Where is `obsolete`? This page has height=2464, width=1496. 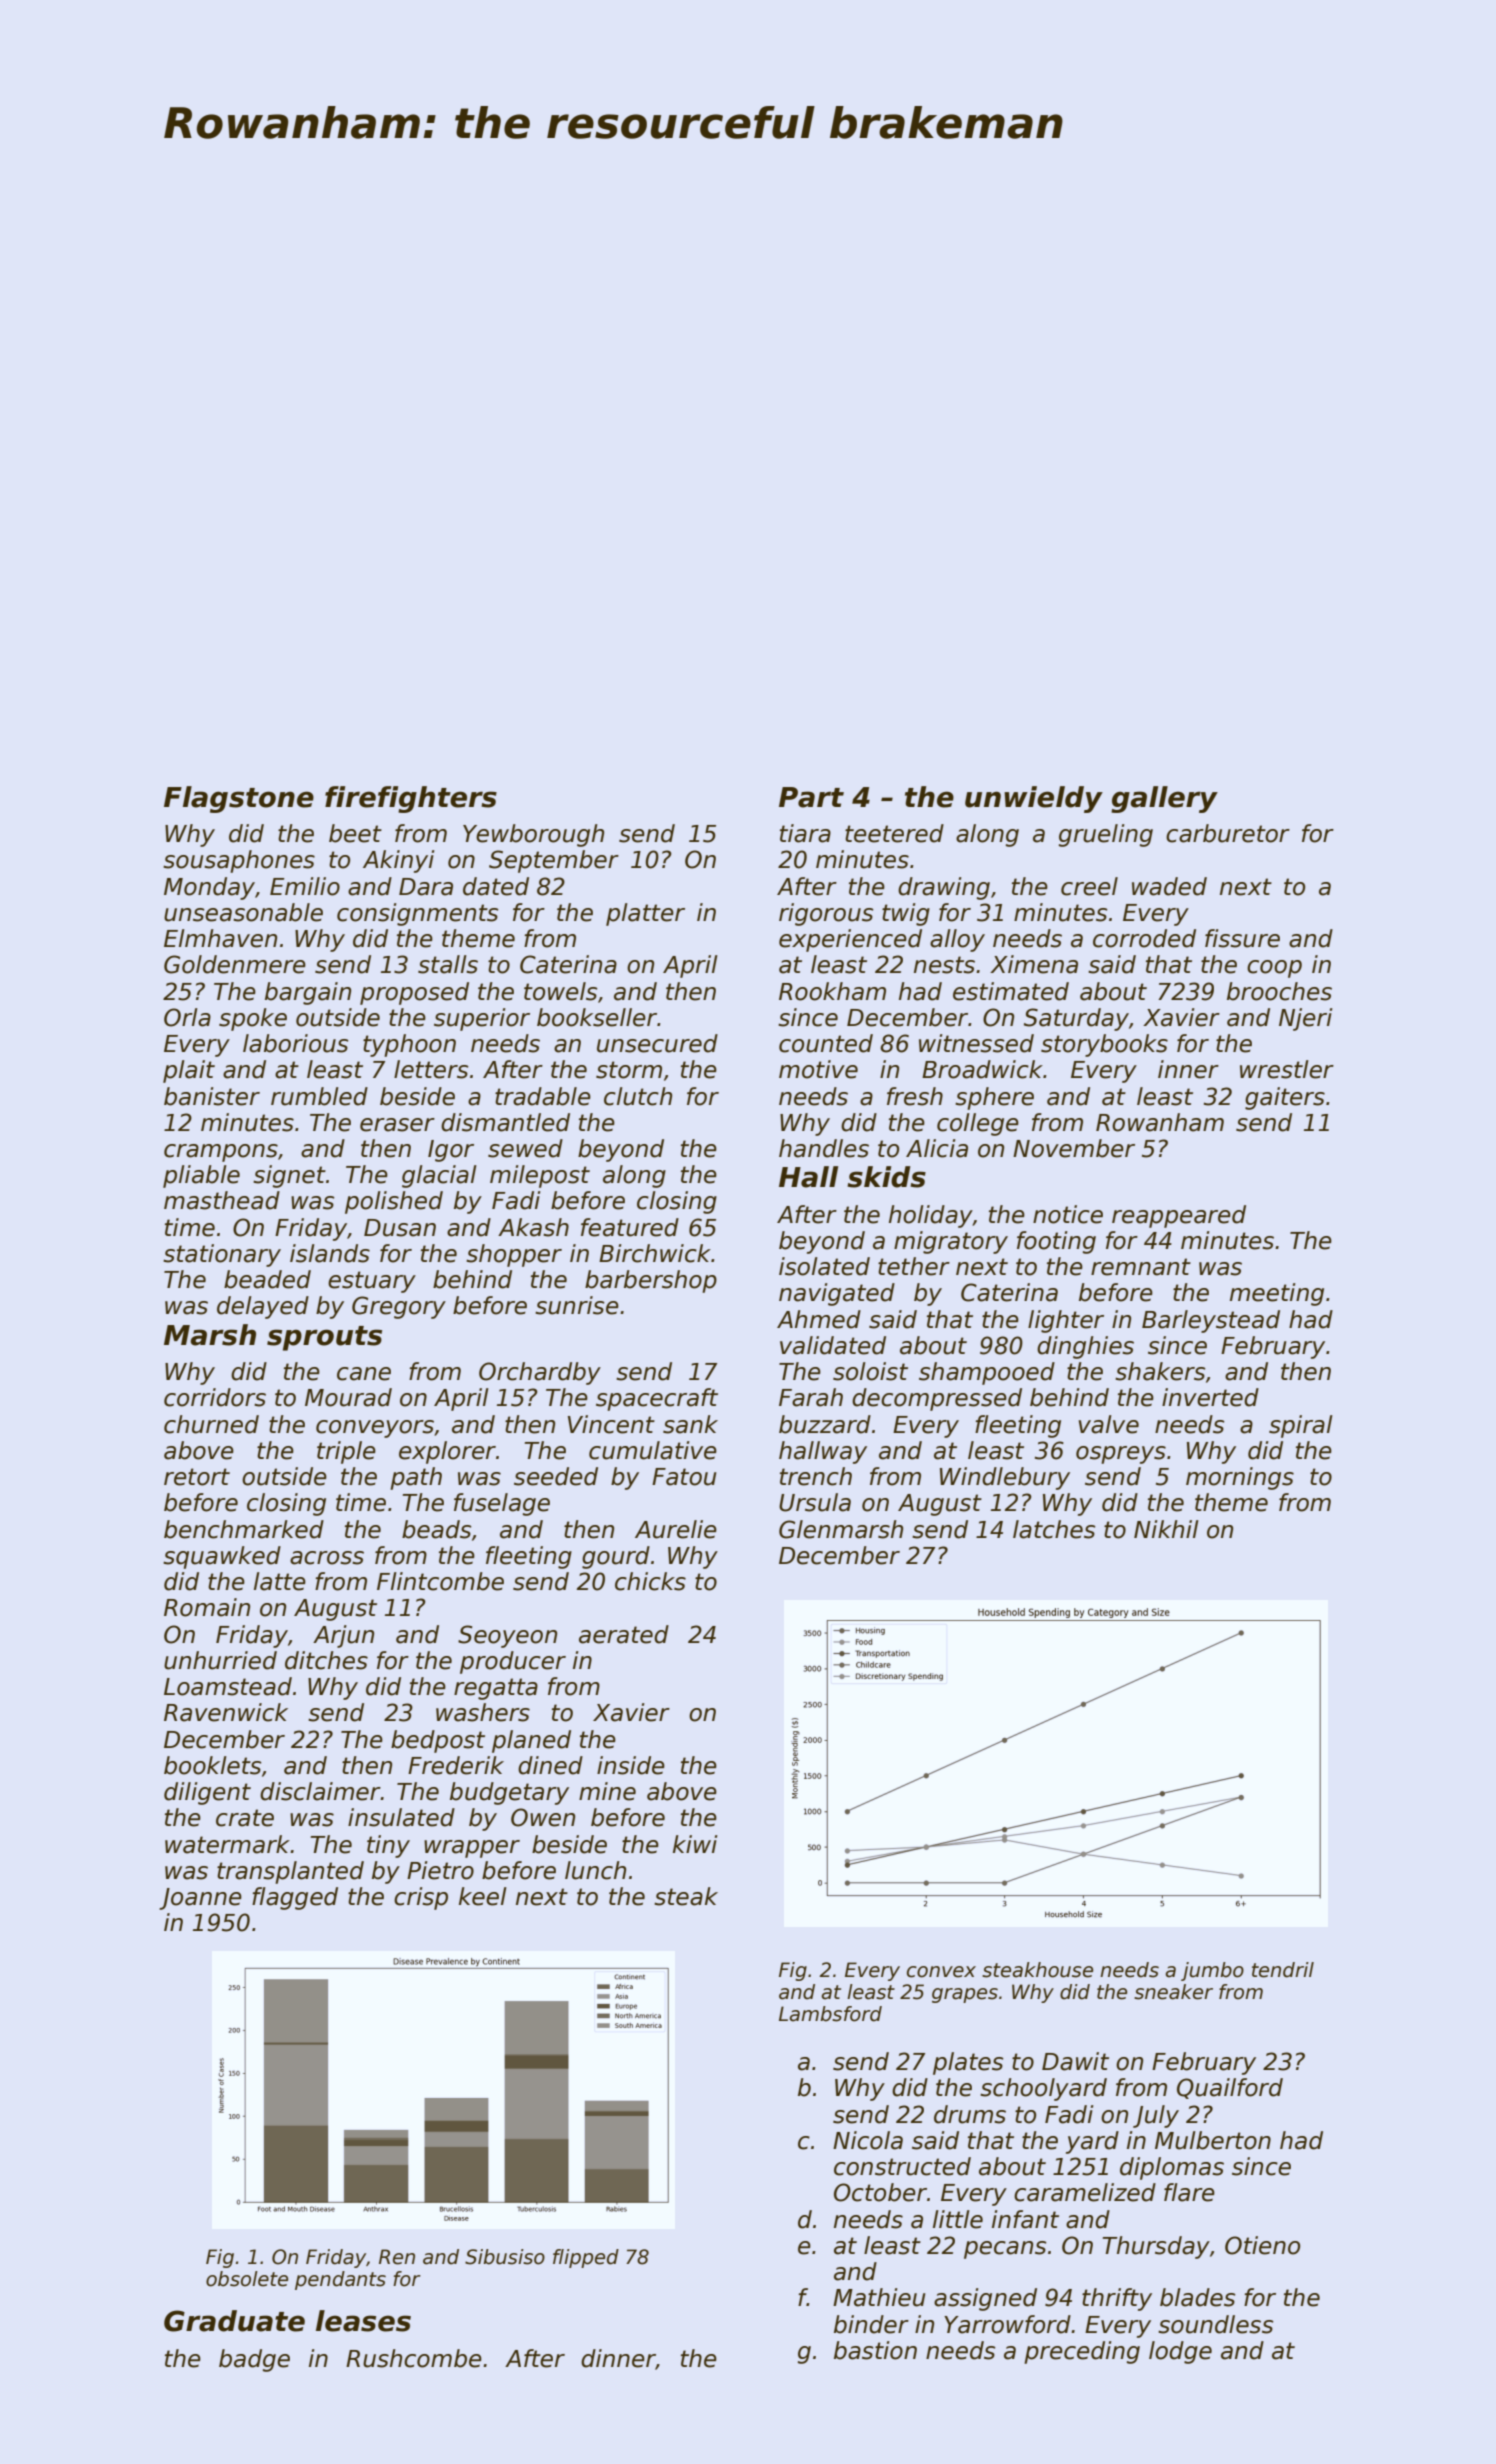 obsolete is located at coordinates (247, 2279).
